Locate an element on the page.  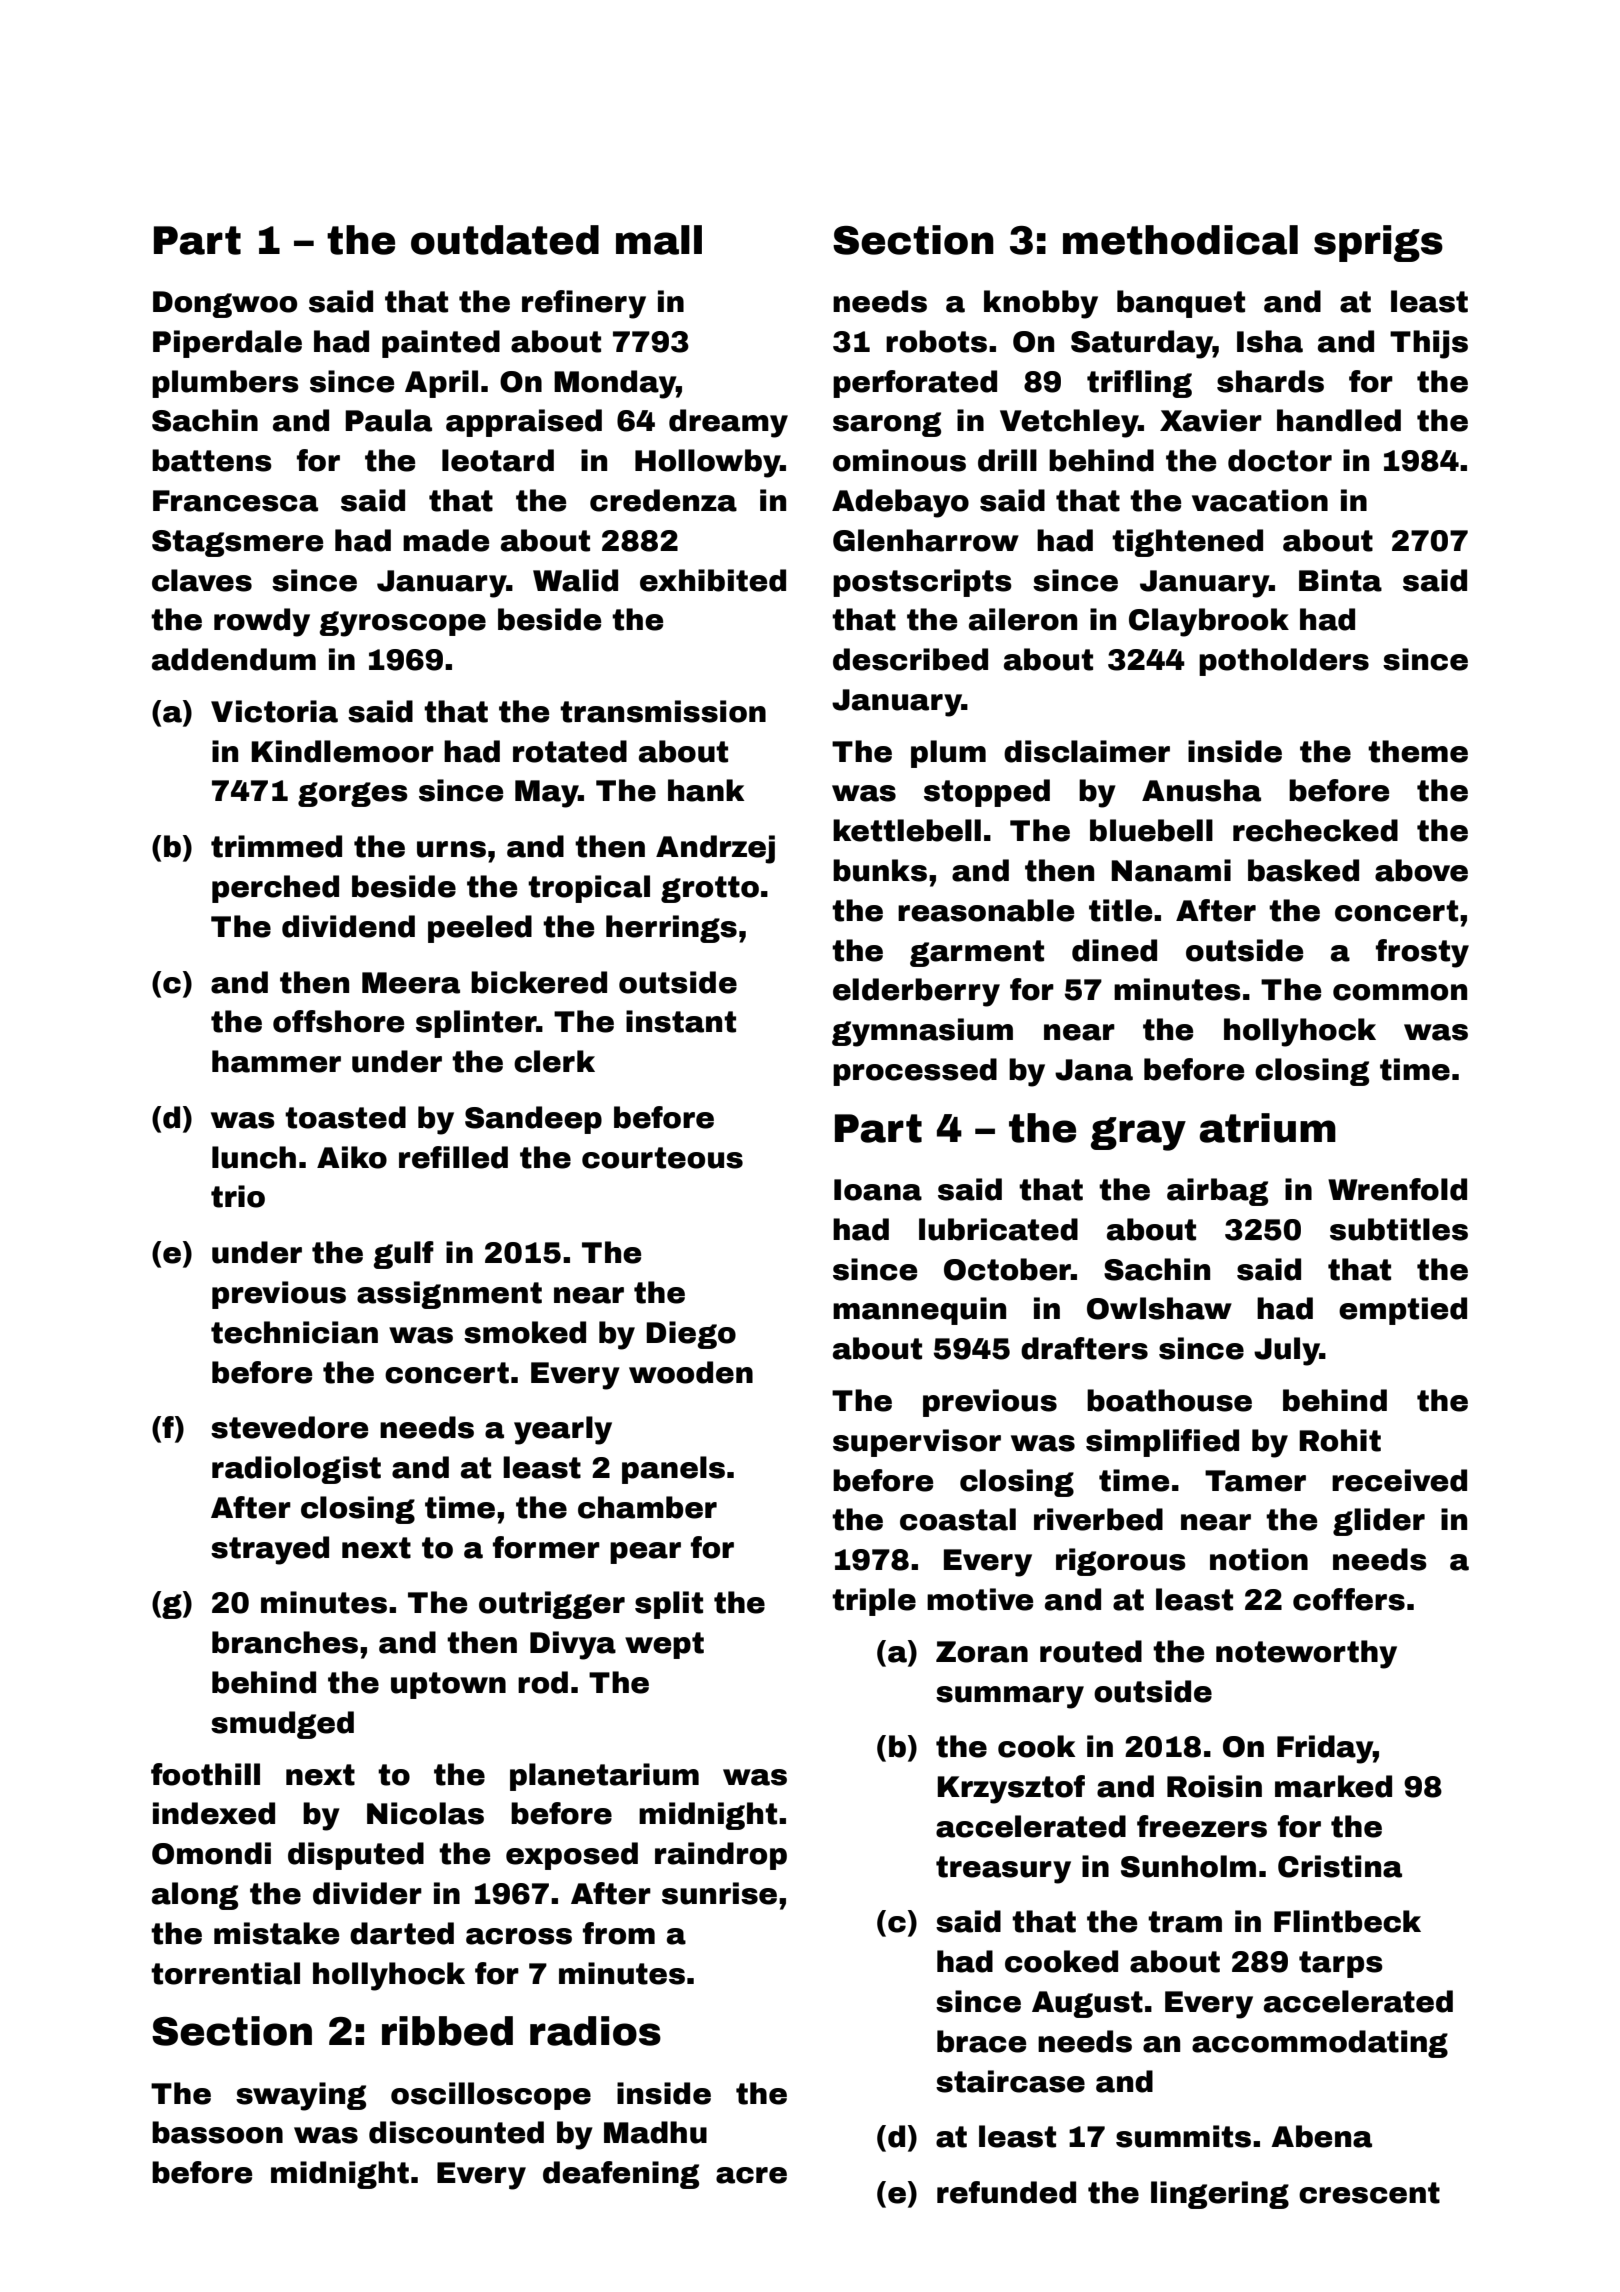
sprigs is located at coordinates (1378, 243).
